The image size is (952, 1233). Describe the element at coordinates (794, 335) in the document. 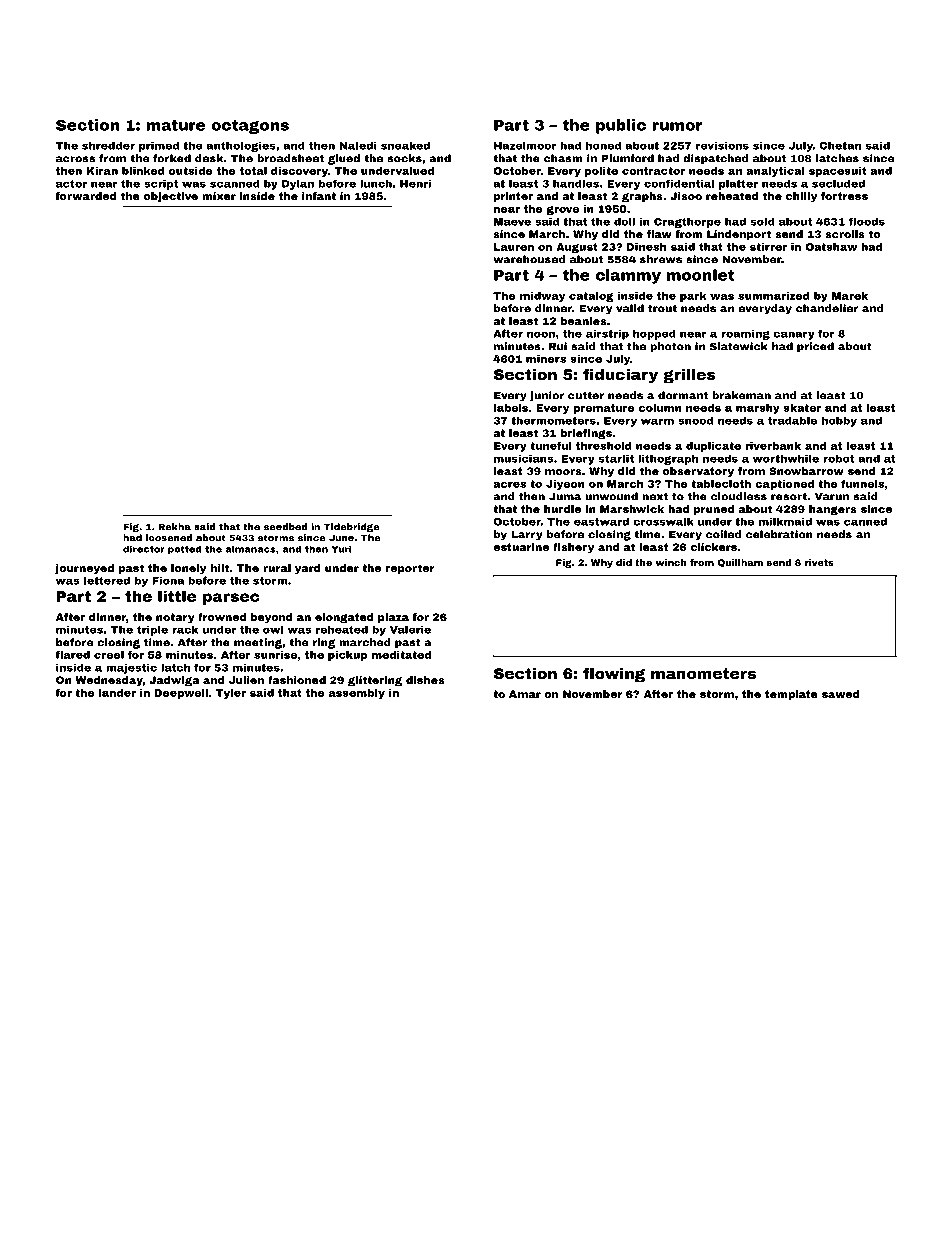

I see `canary` at that location.
